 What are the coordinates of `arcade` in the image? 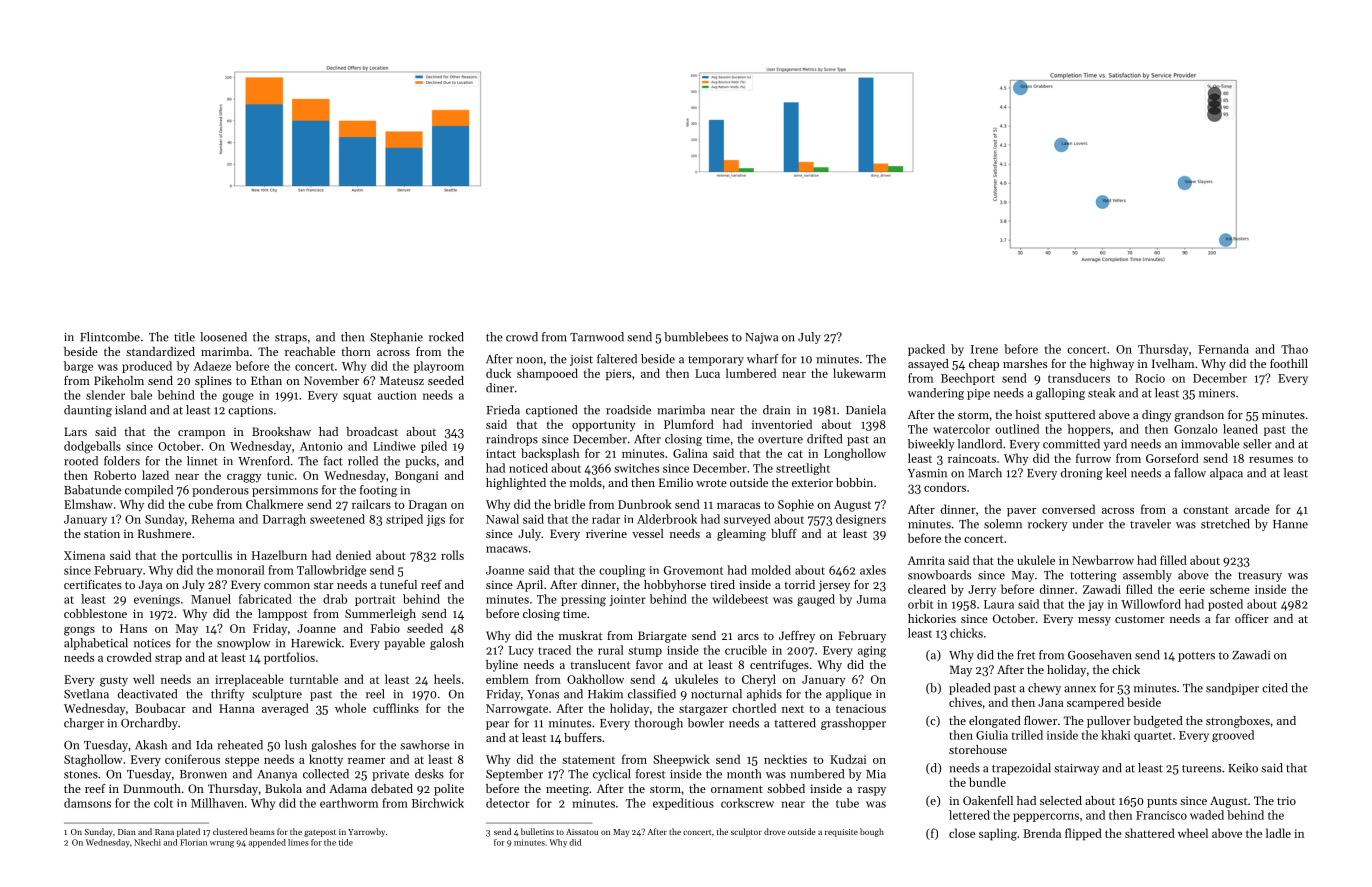 It's located at (1252, 509).
